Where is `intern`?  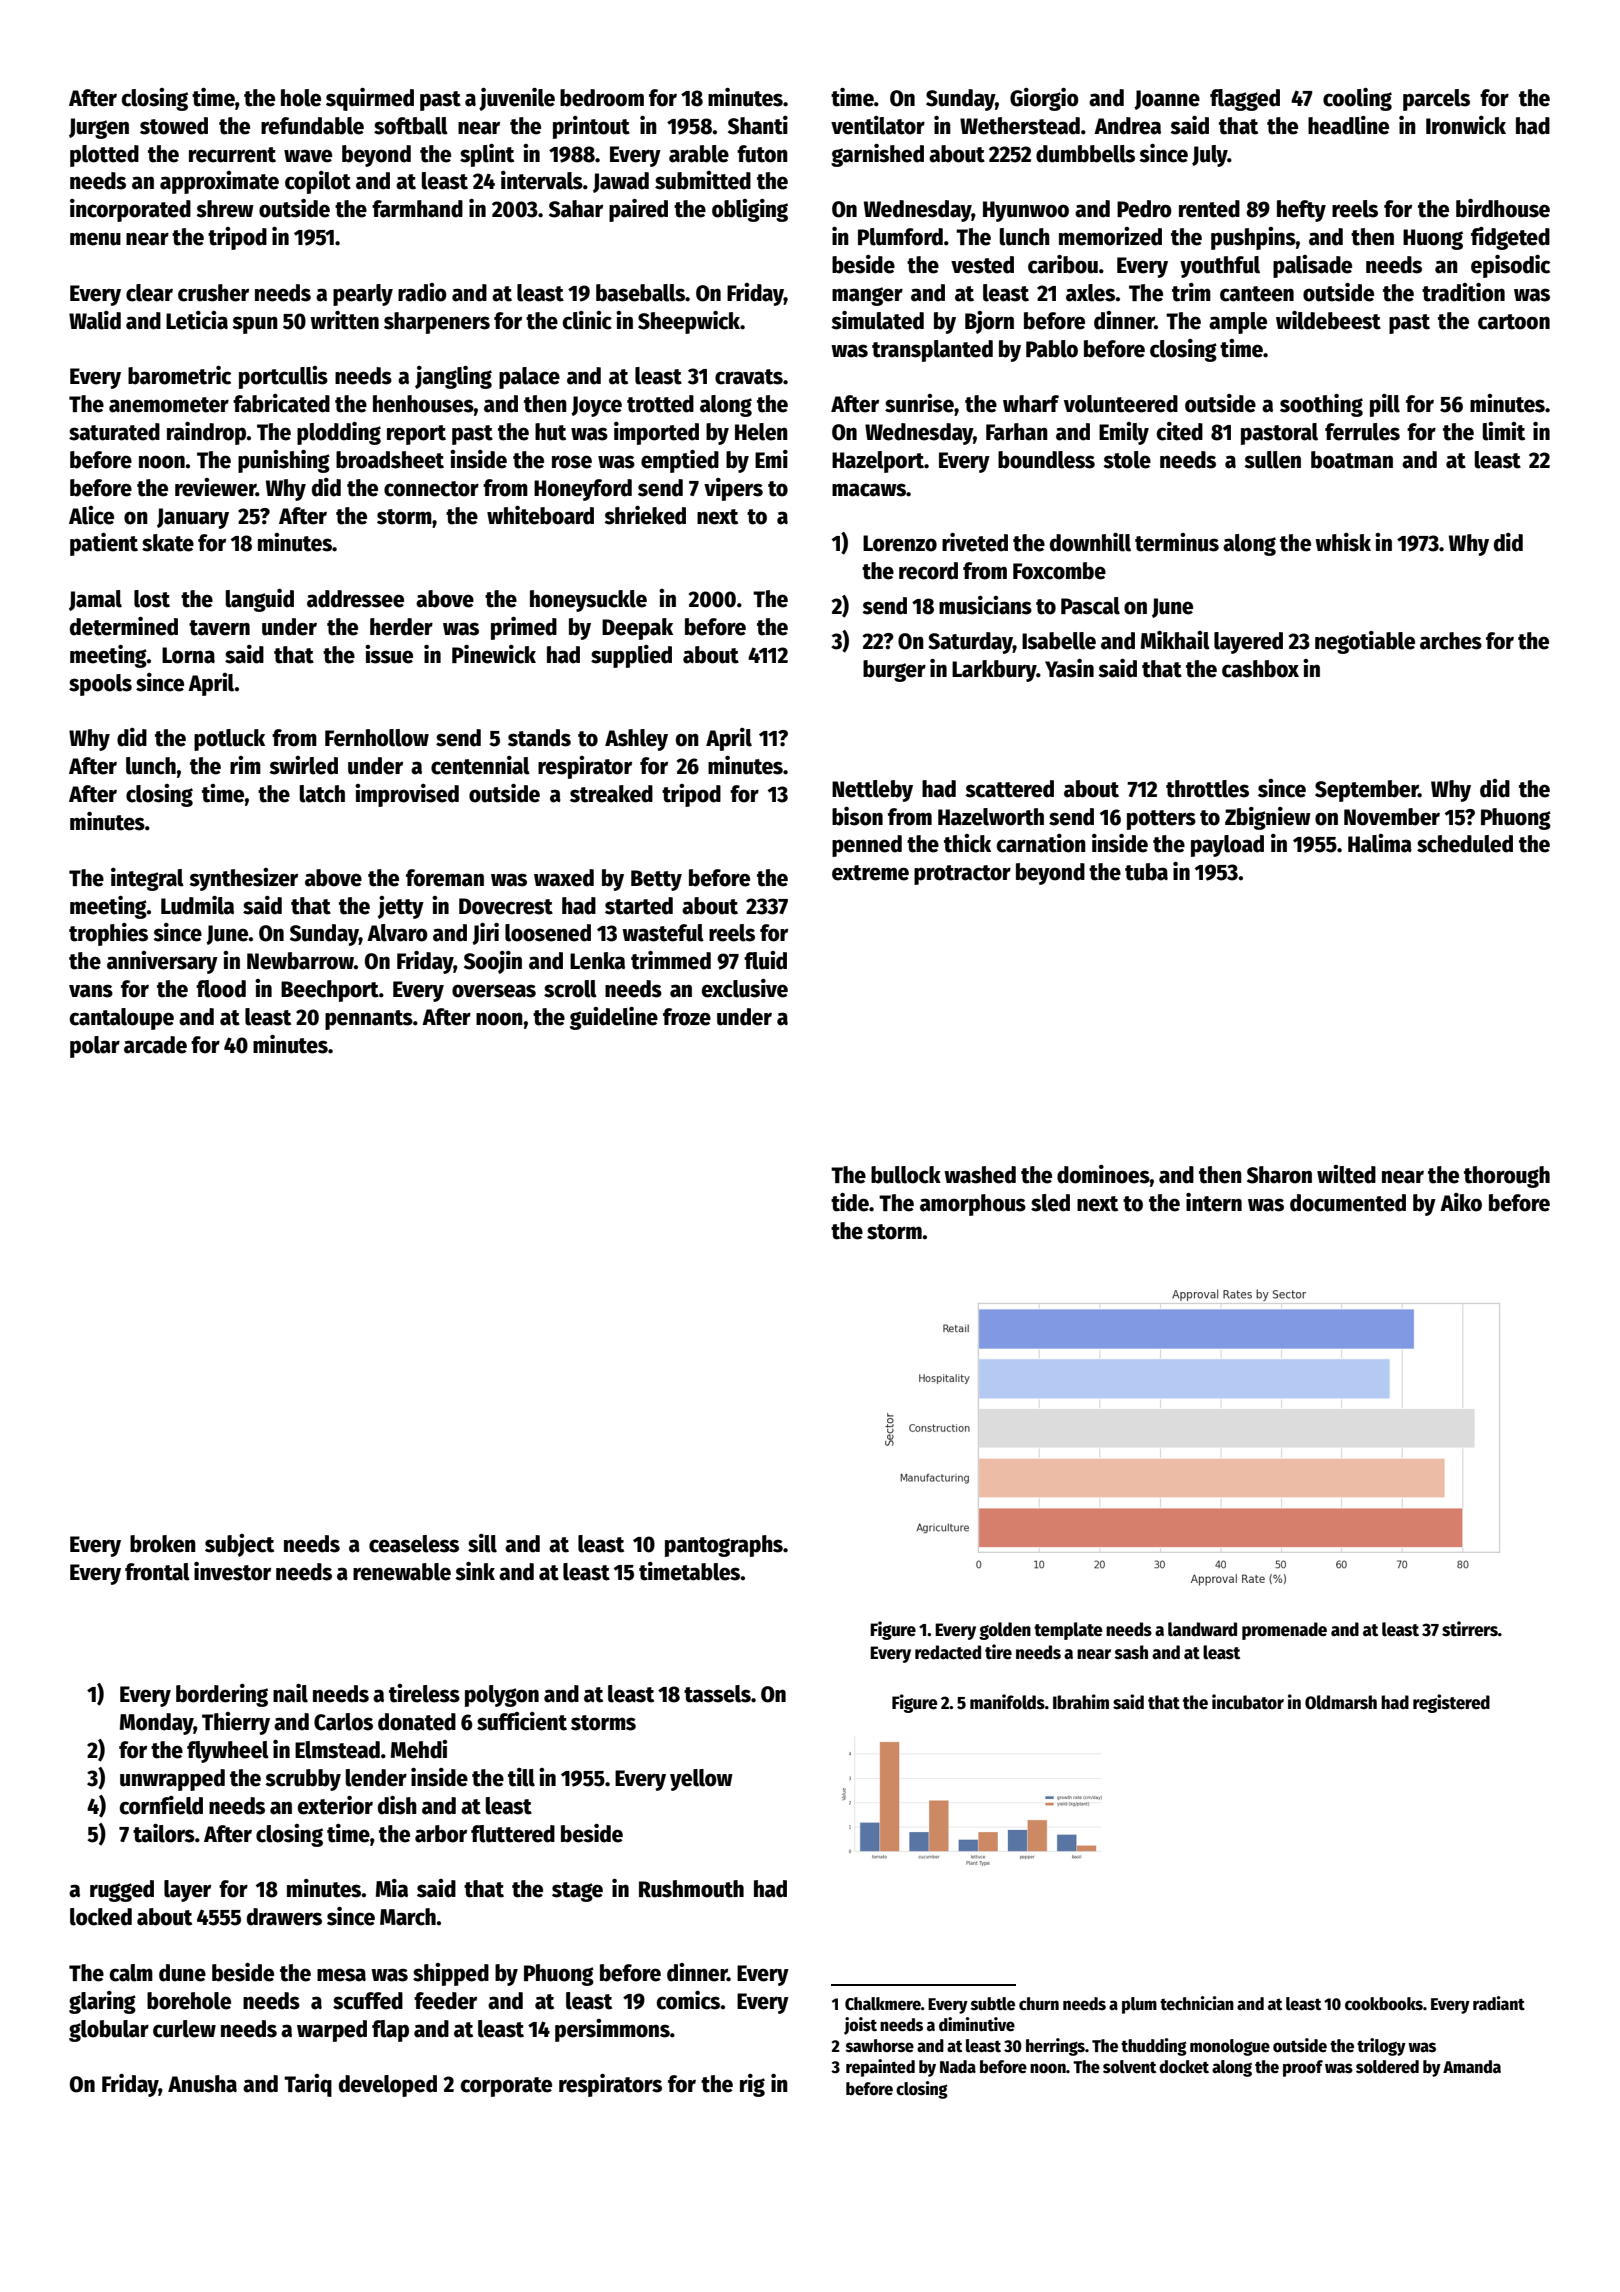 intern is located at coordinates (1214, 1202).
